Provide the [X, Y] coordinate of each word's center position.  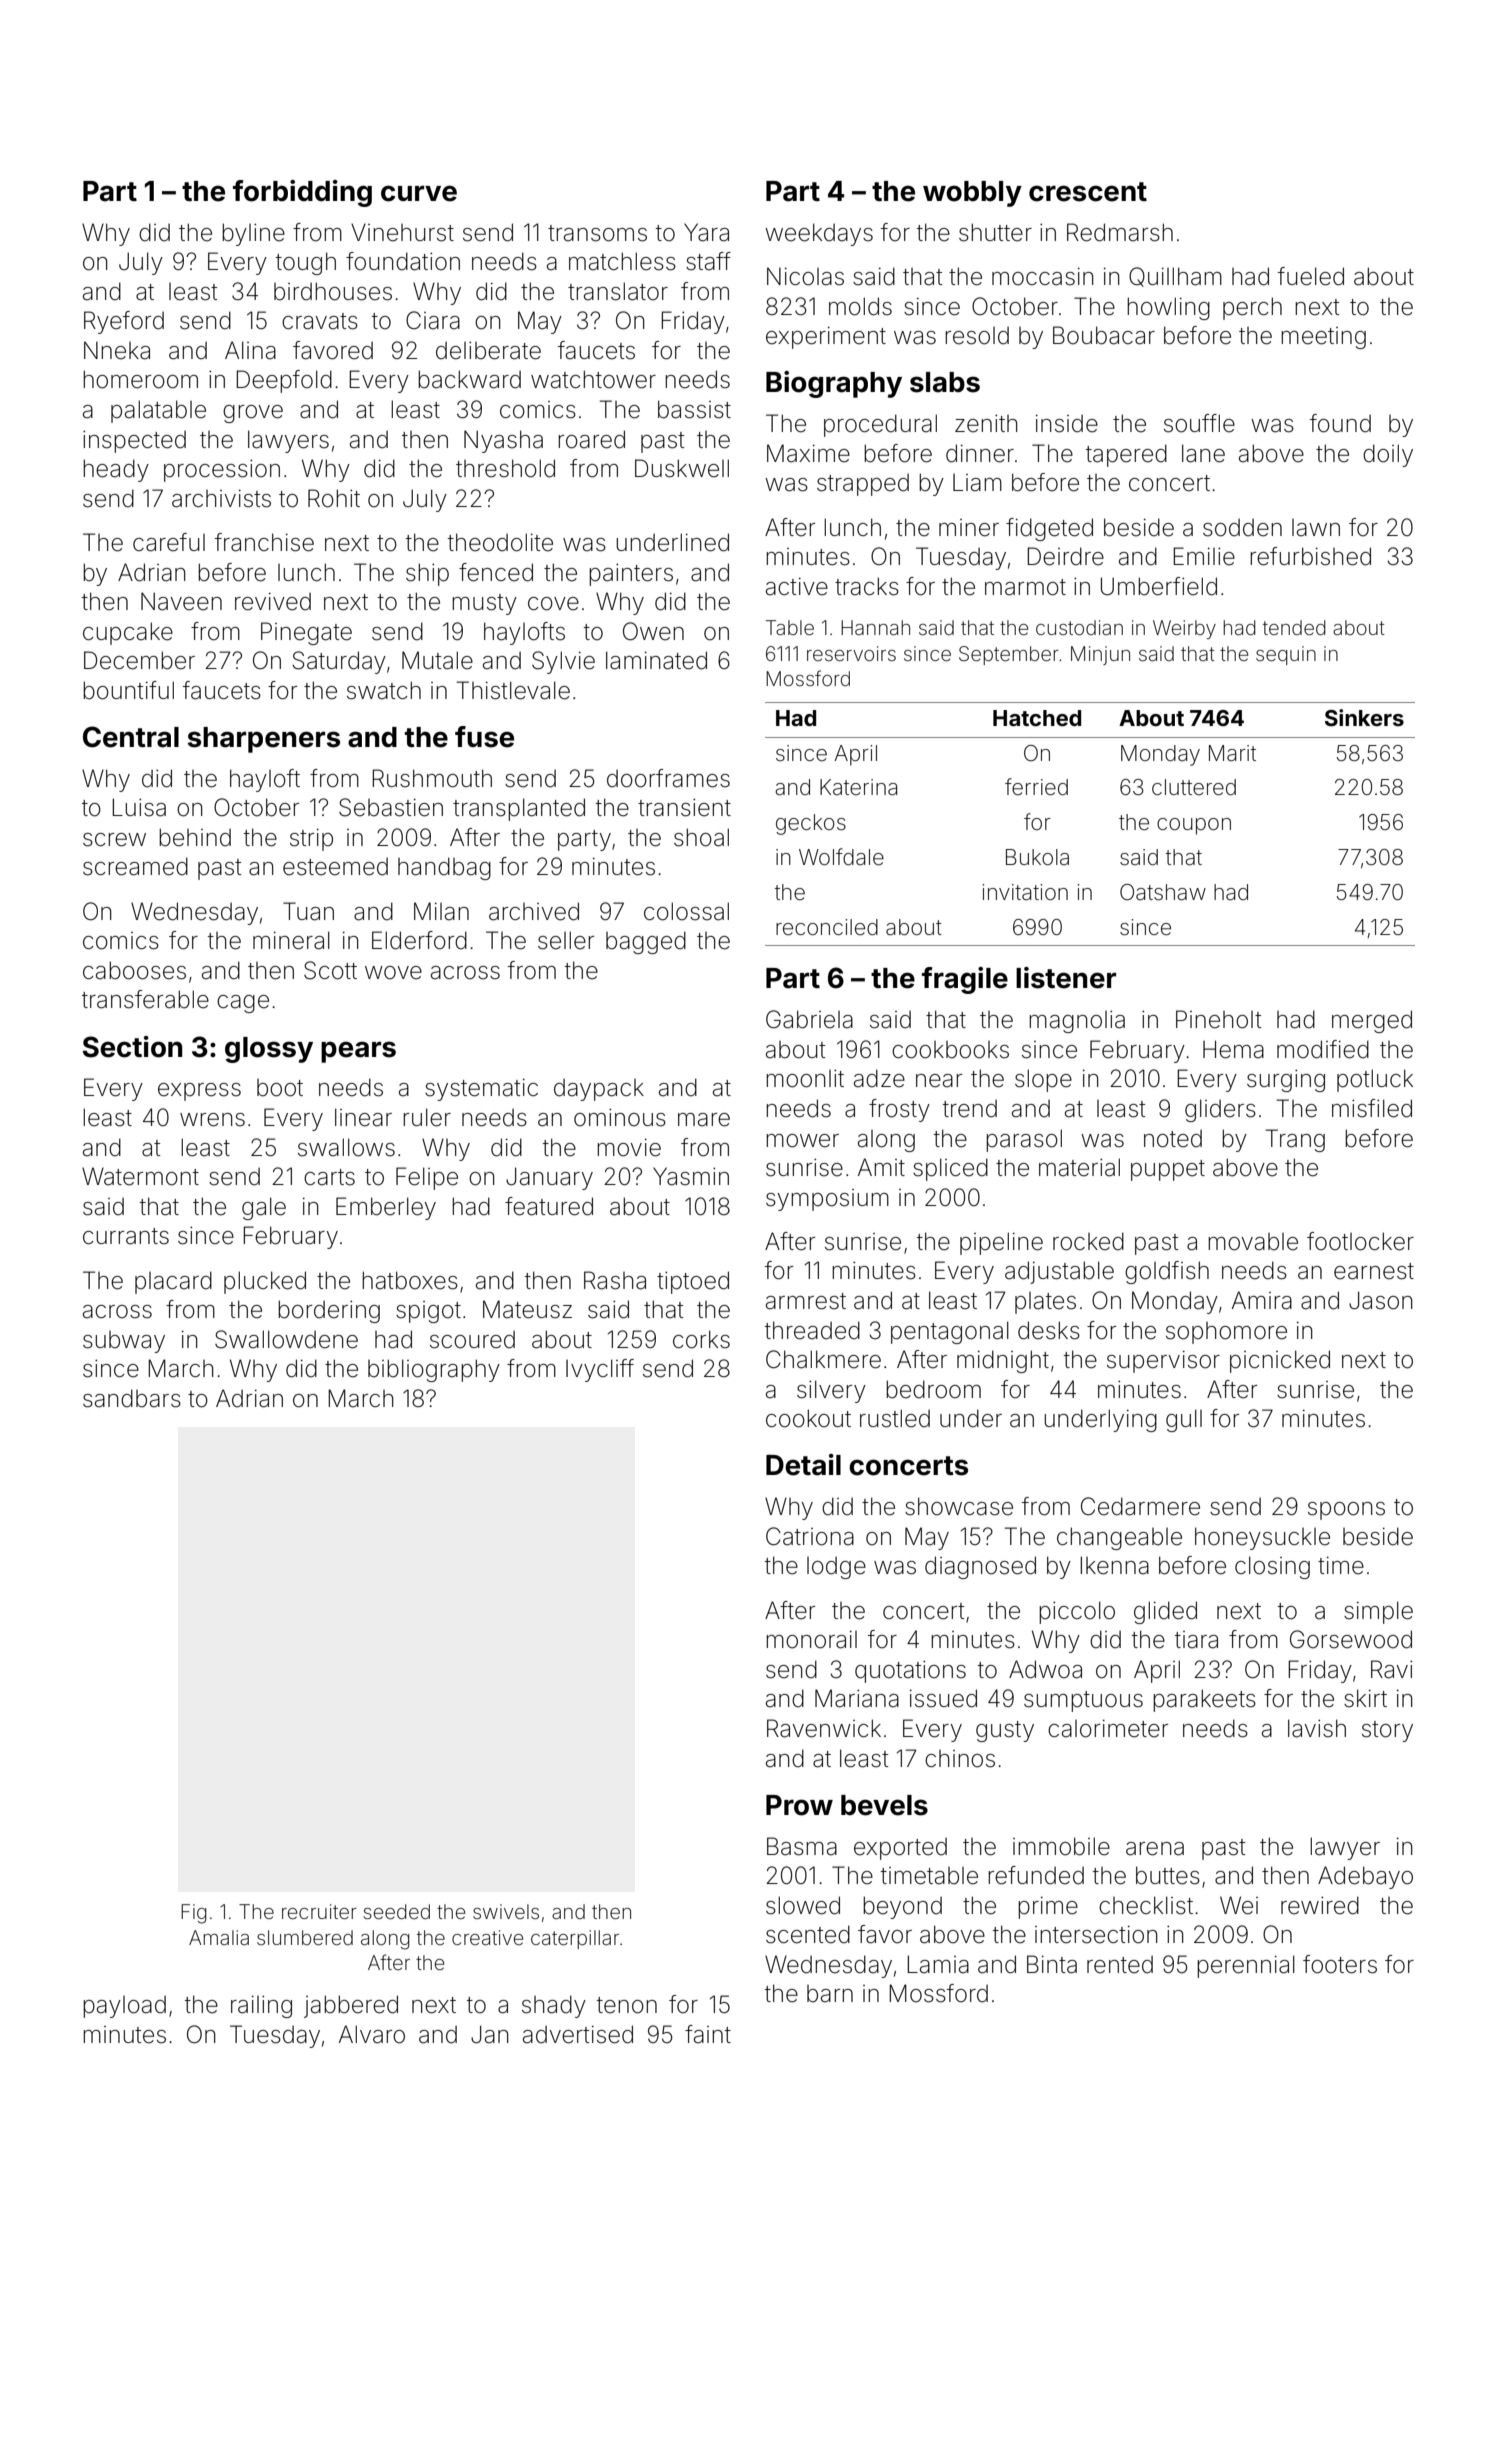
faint [708, 2034]
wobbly [972, 194]
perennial [1246, 1966]
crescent [1088, 192]
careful [169, 542]
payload [124, 2007]
